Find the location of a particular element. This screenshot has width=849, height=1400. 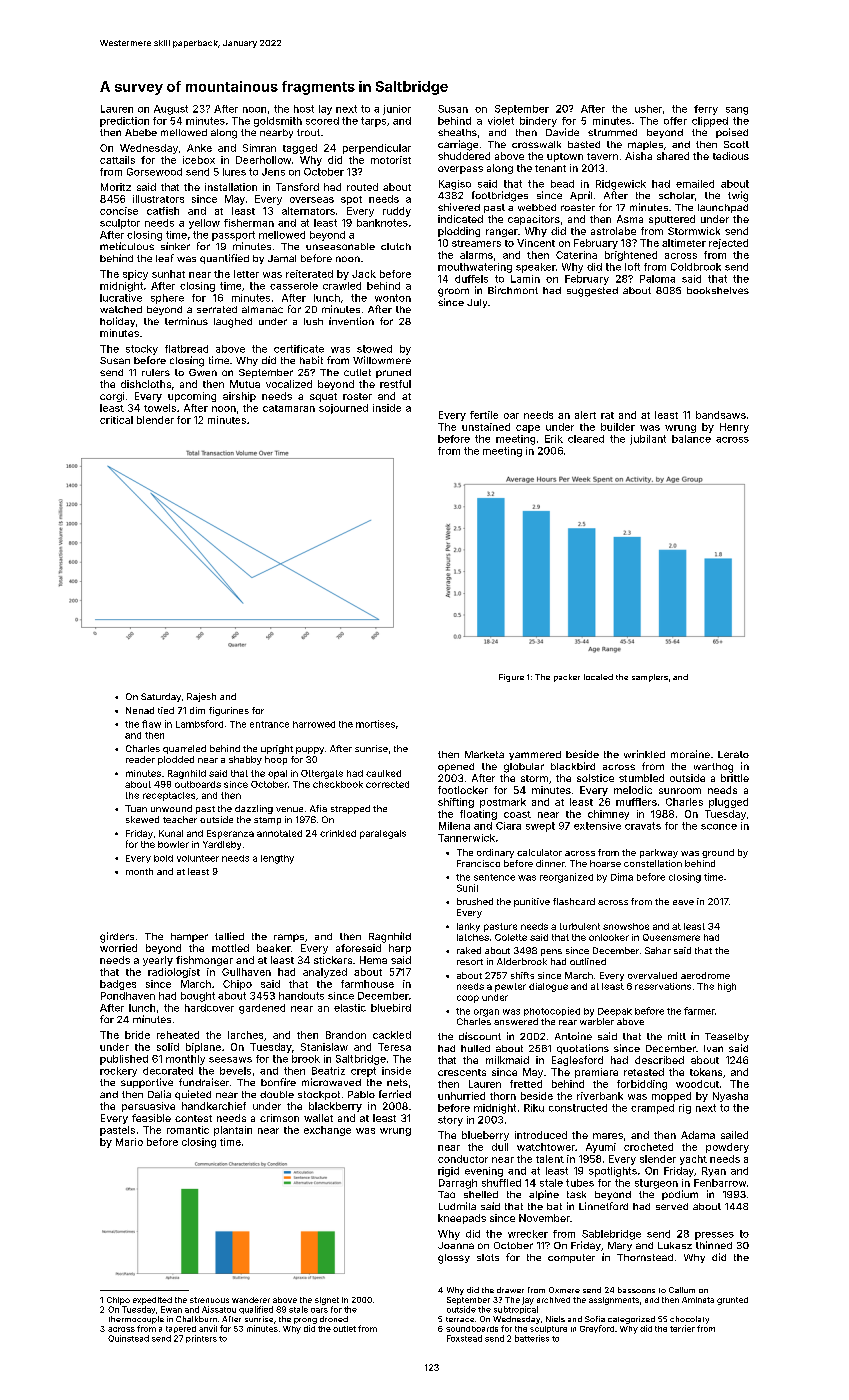

packer is located at coordinates (567, 678).
